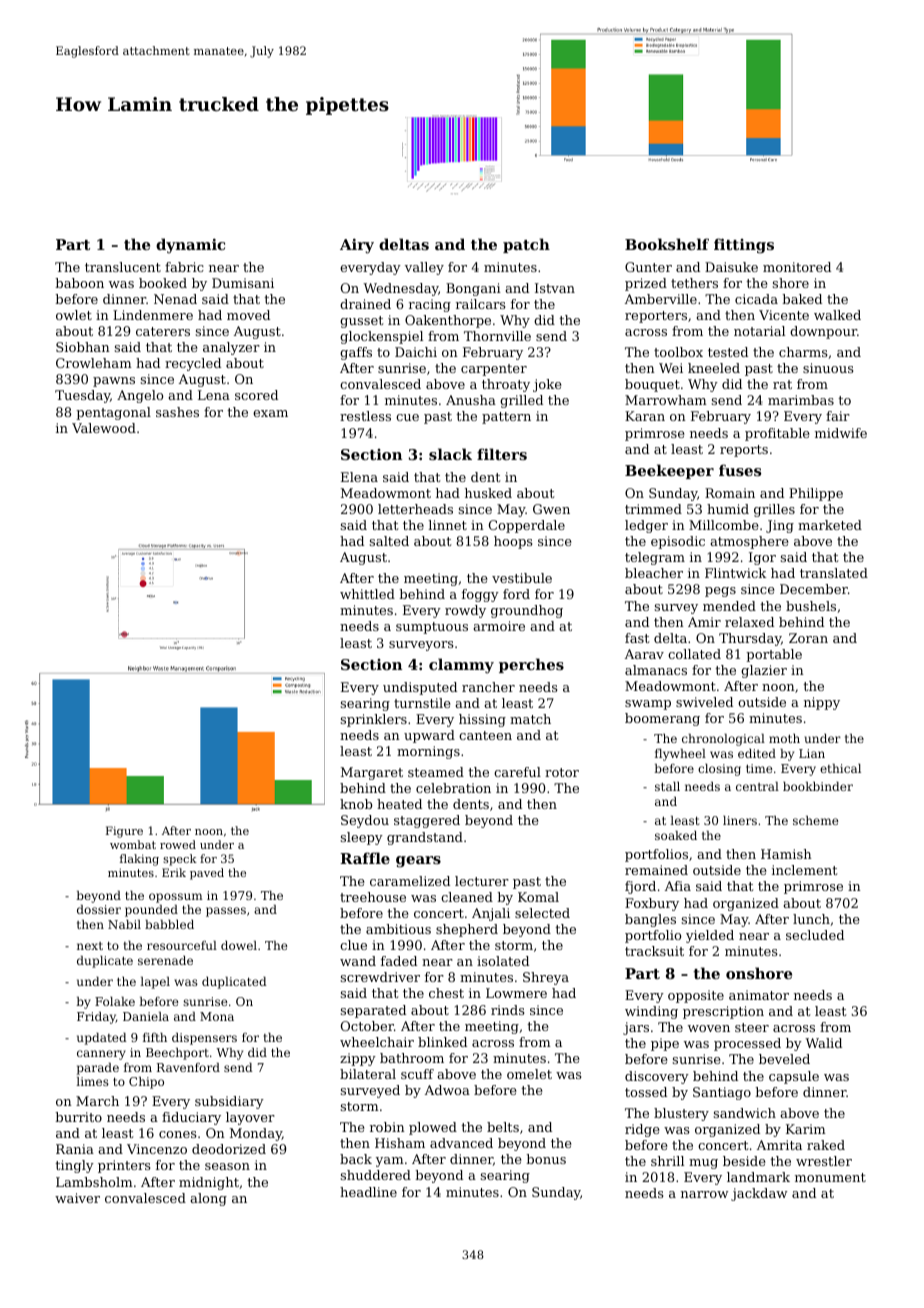 The height and width of the image is (1308, 924). What do you see at coordinates (83, 347) in the image?
I see `Siobhan` at bounding box center [83, 347].
